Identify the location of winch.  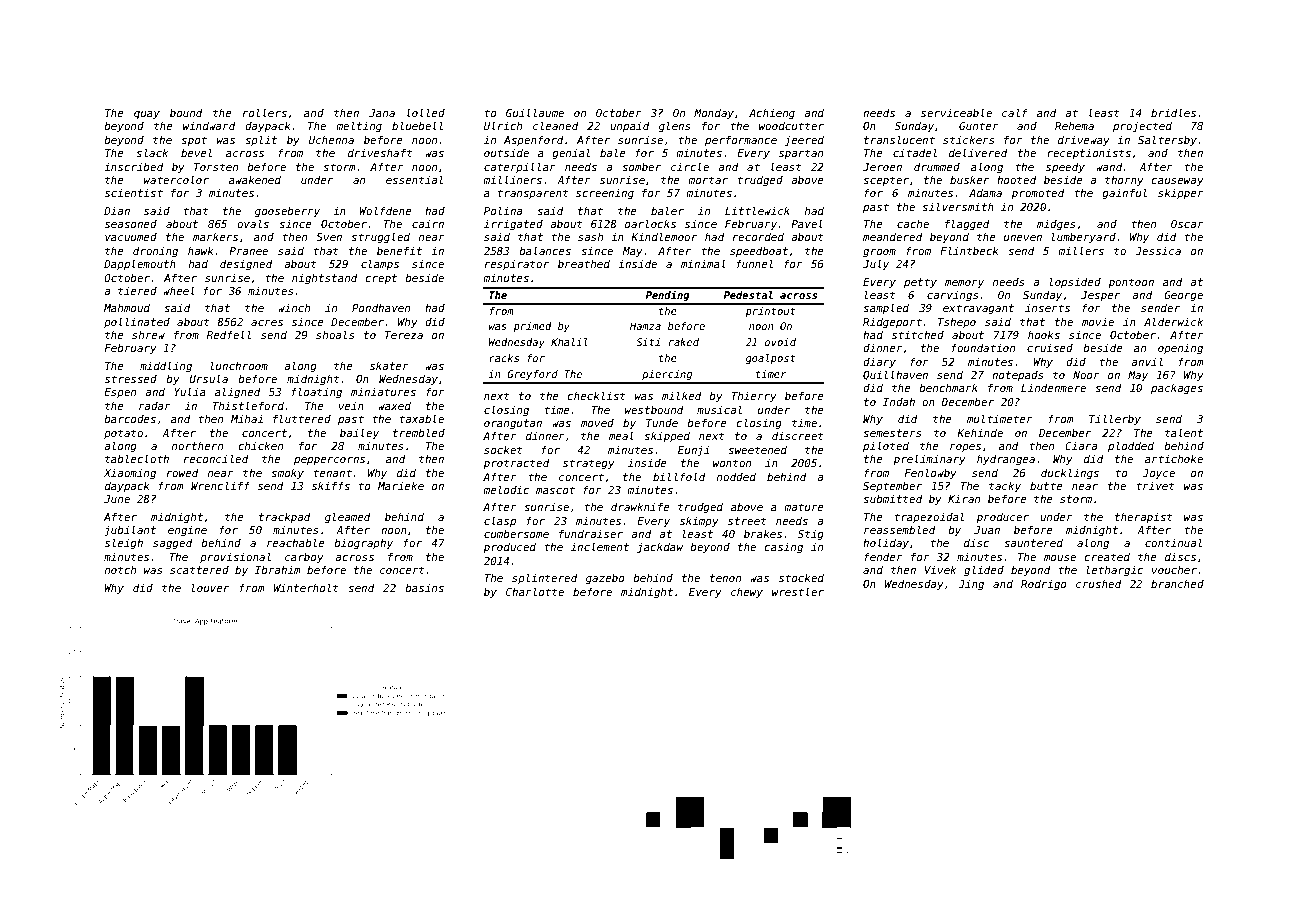
(294, 308).
